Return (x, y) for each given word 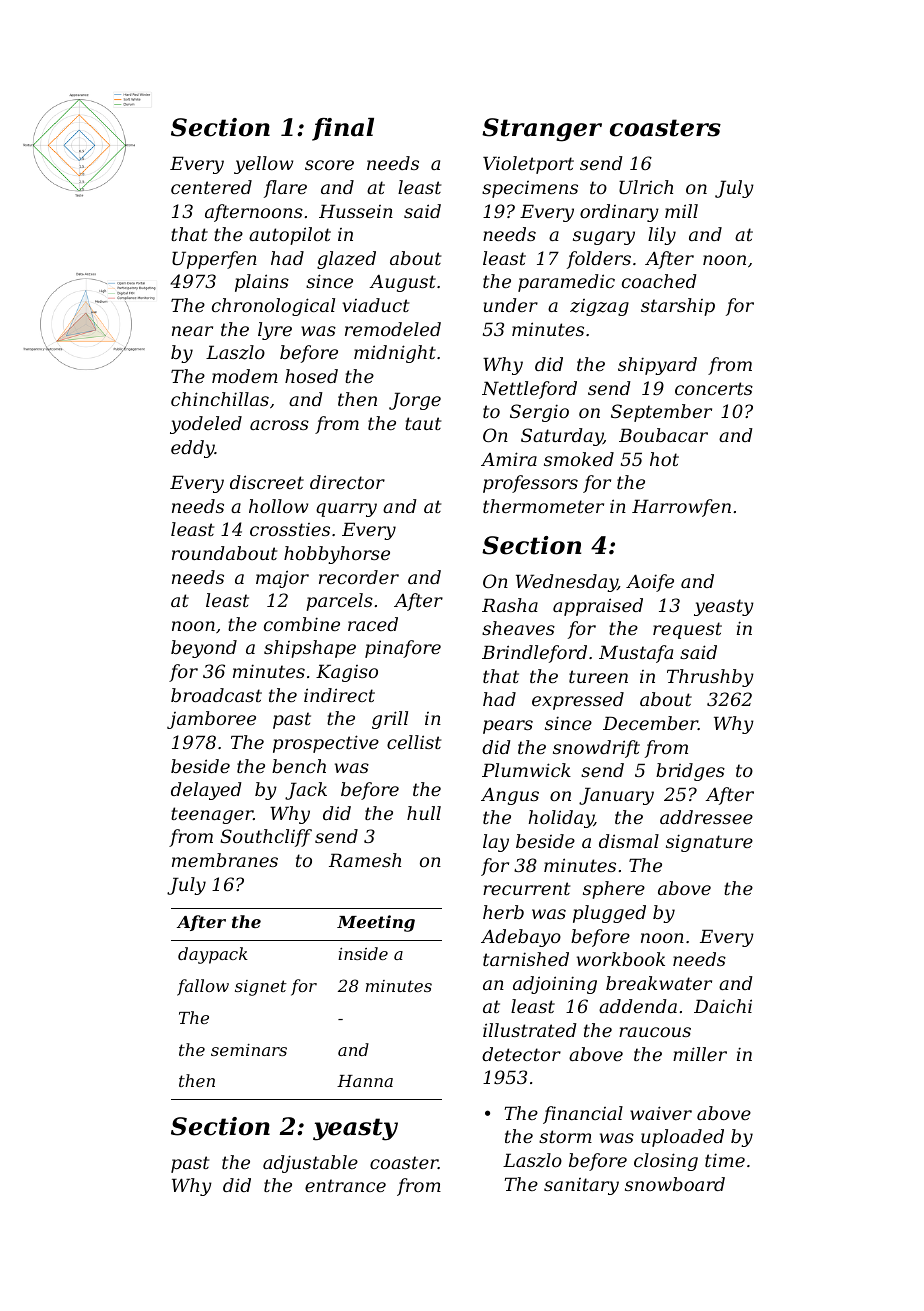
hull (424, 813)
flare (285, 189)
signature (709, 843)
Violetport (528, 165)
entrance (345, 1185)
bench (299, 766)
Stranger (542, 130)
